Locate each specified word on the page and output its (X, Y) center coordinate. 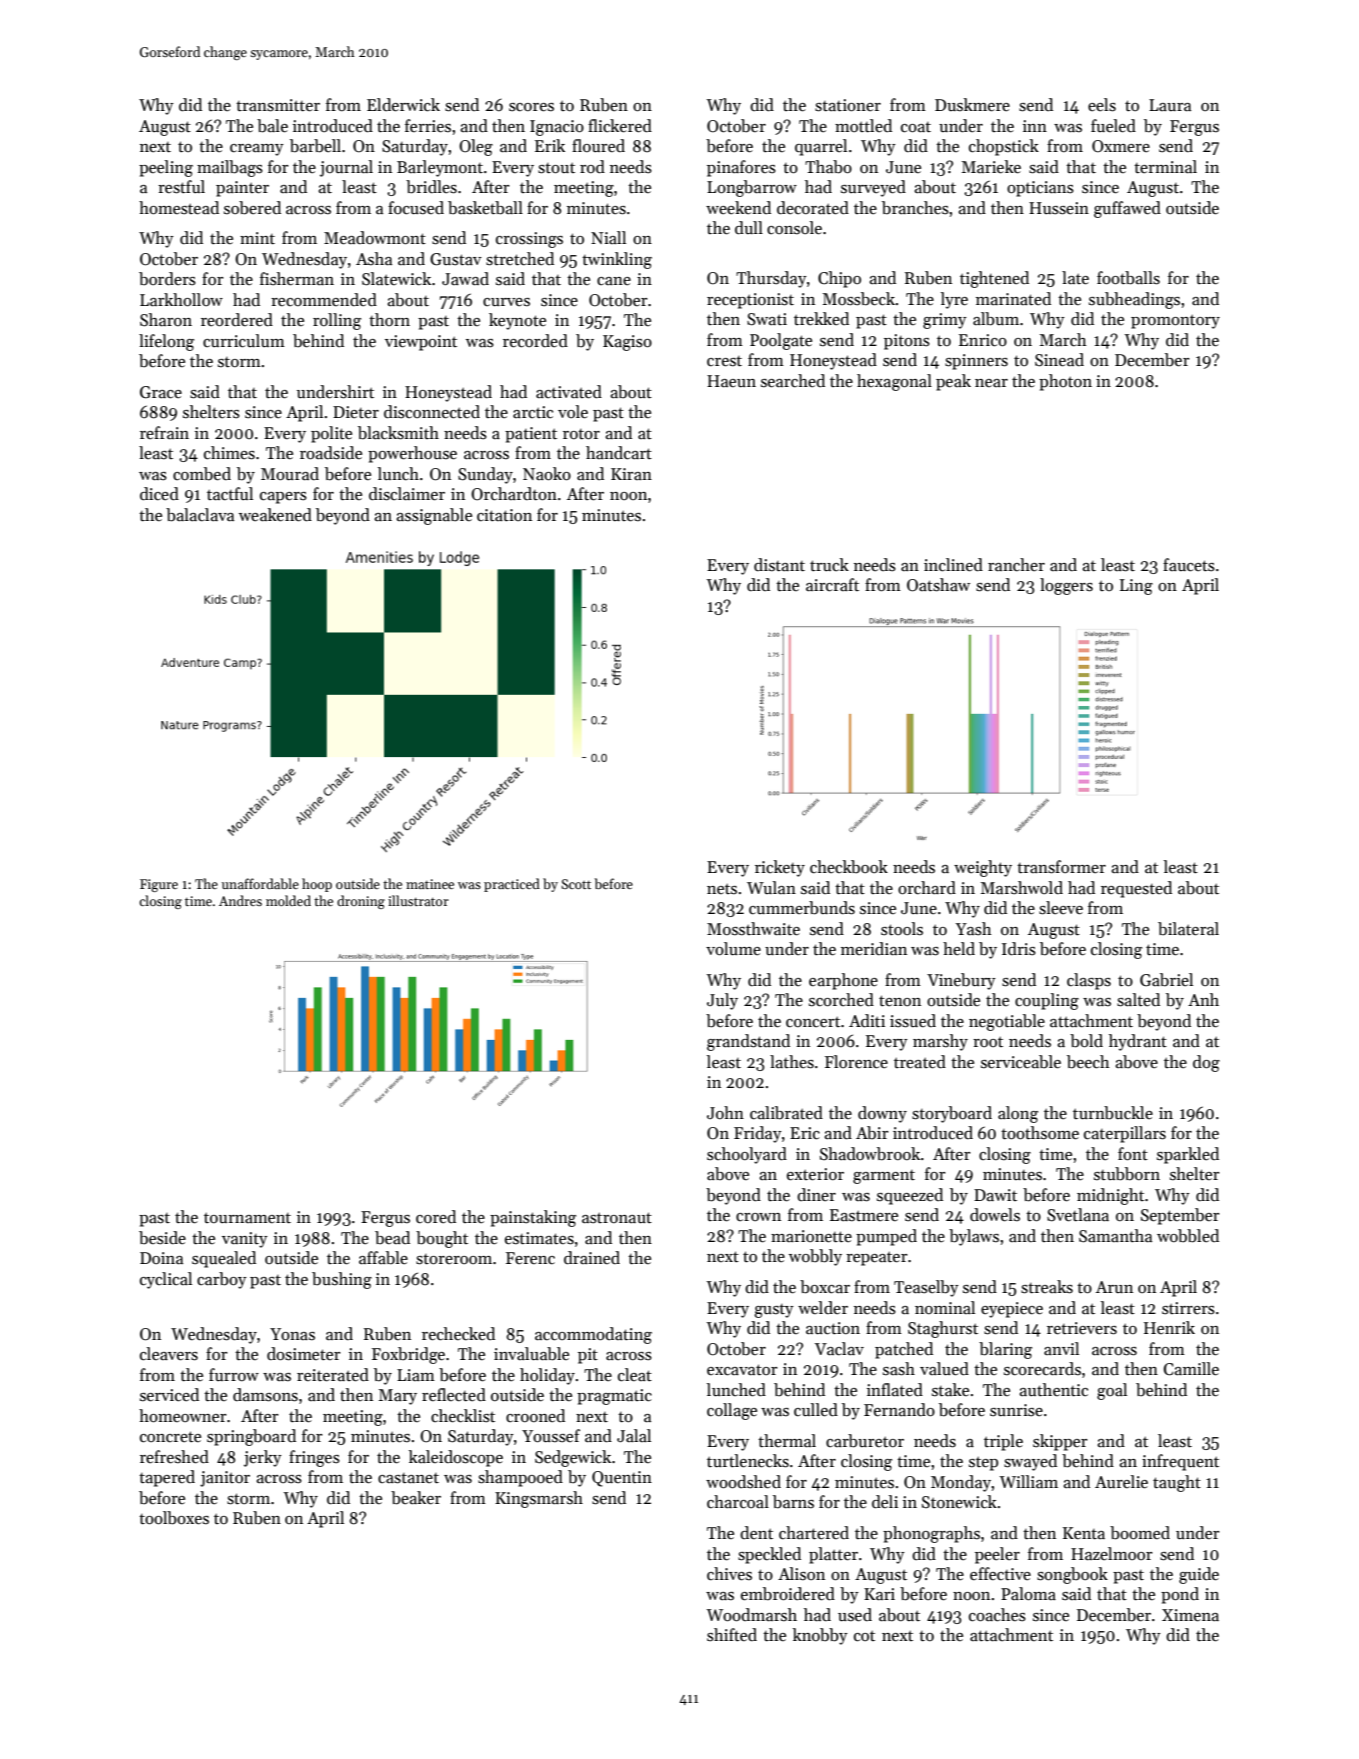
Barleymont (440, 168)
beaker (416, 1498)
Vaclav (839, 1349)
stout (556, 168)
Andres (240, 900)
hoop (317, 885)
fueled (1113, 126)
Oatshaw (938, 585)
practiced (512, 885)
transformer (1061, 867)
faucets (1189, 565)
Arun (1114, 1287)
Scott (576, 884)
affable (383, 1258)
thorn (389, 319)
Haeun (731, 381)
